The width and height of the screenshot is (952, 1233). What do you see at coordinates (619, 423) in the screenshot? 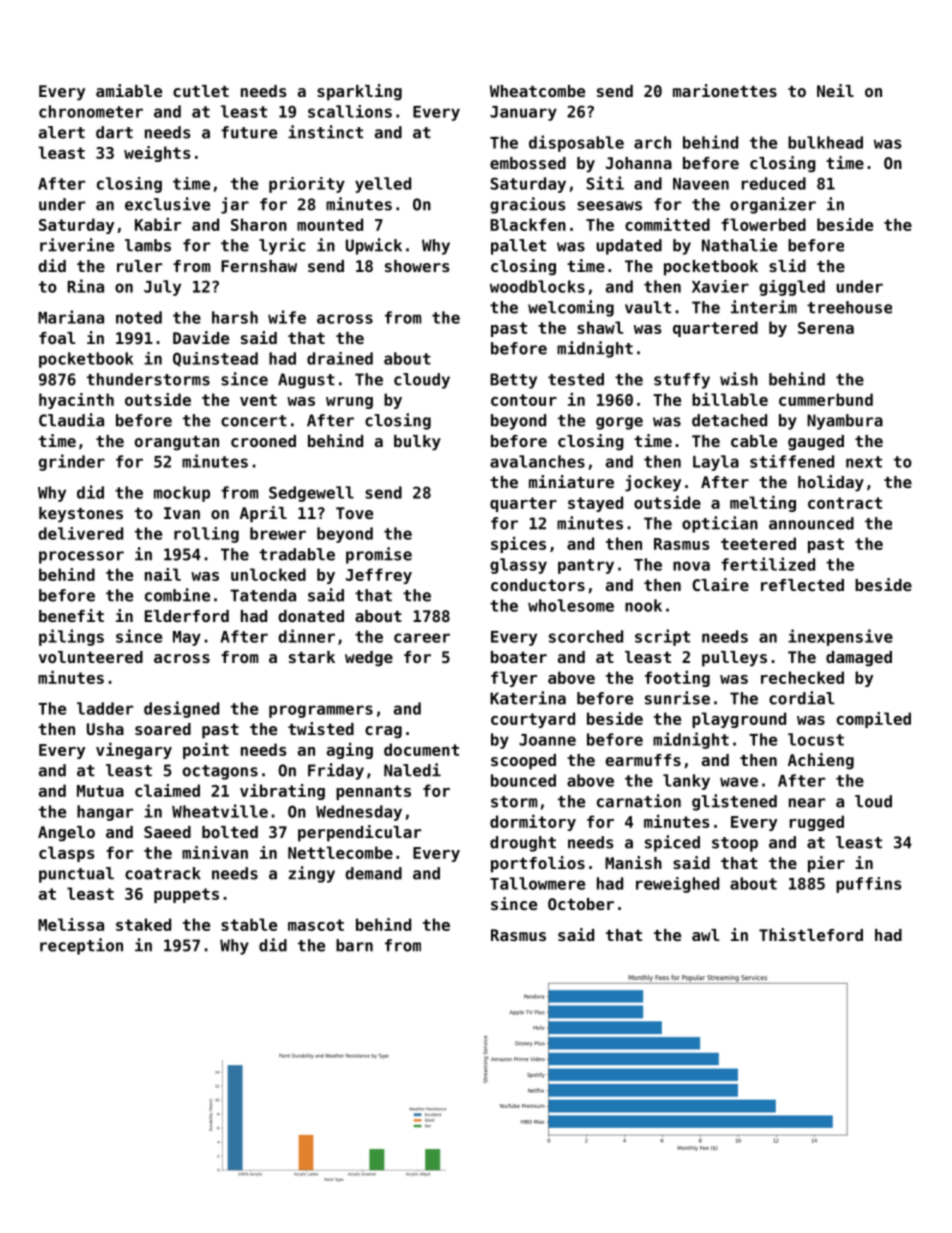
I see `gorge` at bounding box center [619, 423].
